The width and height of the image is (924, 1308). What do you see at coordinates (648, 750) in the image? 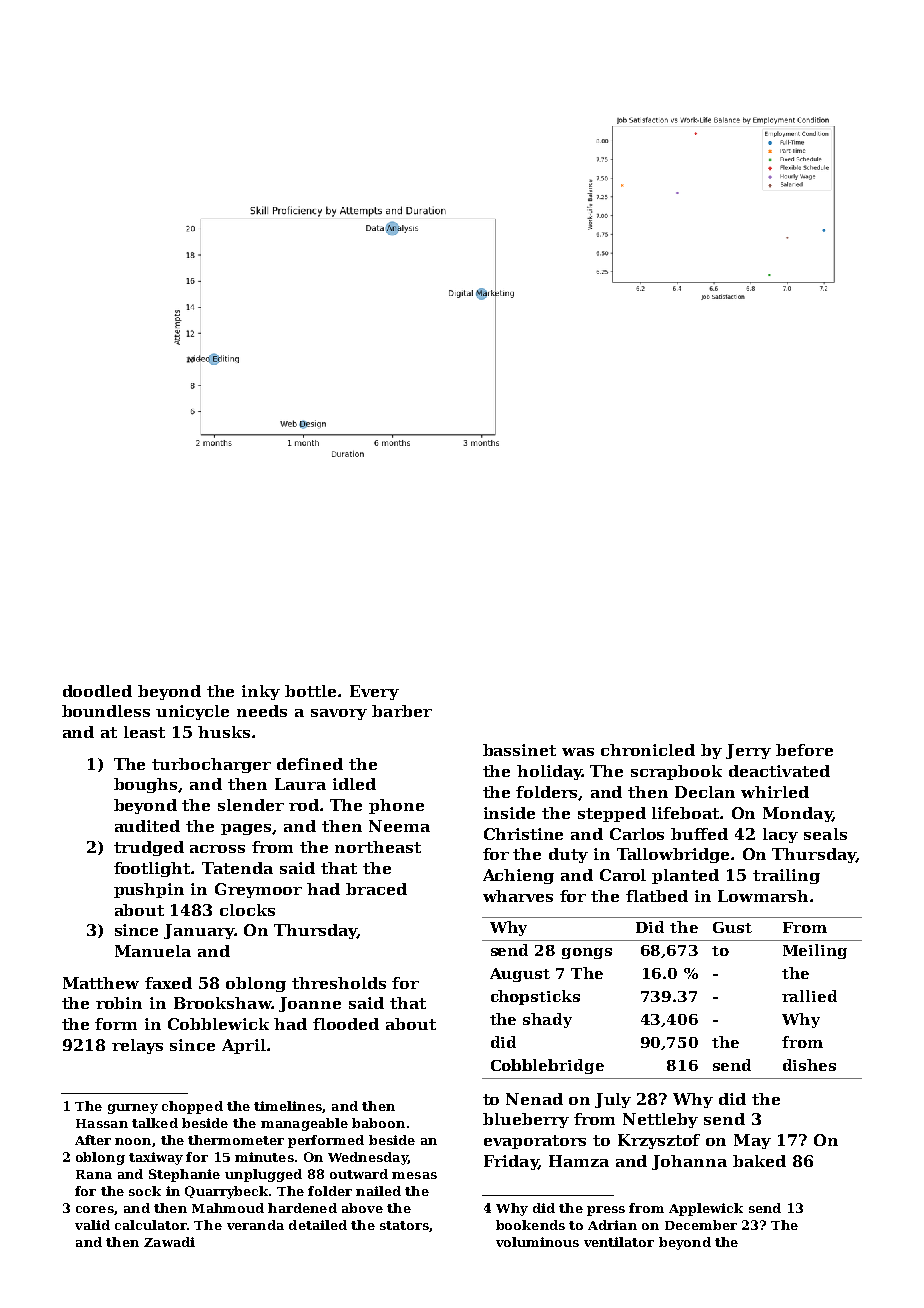
I see `chronicled` at bounding box center [648, 750].
